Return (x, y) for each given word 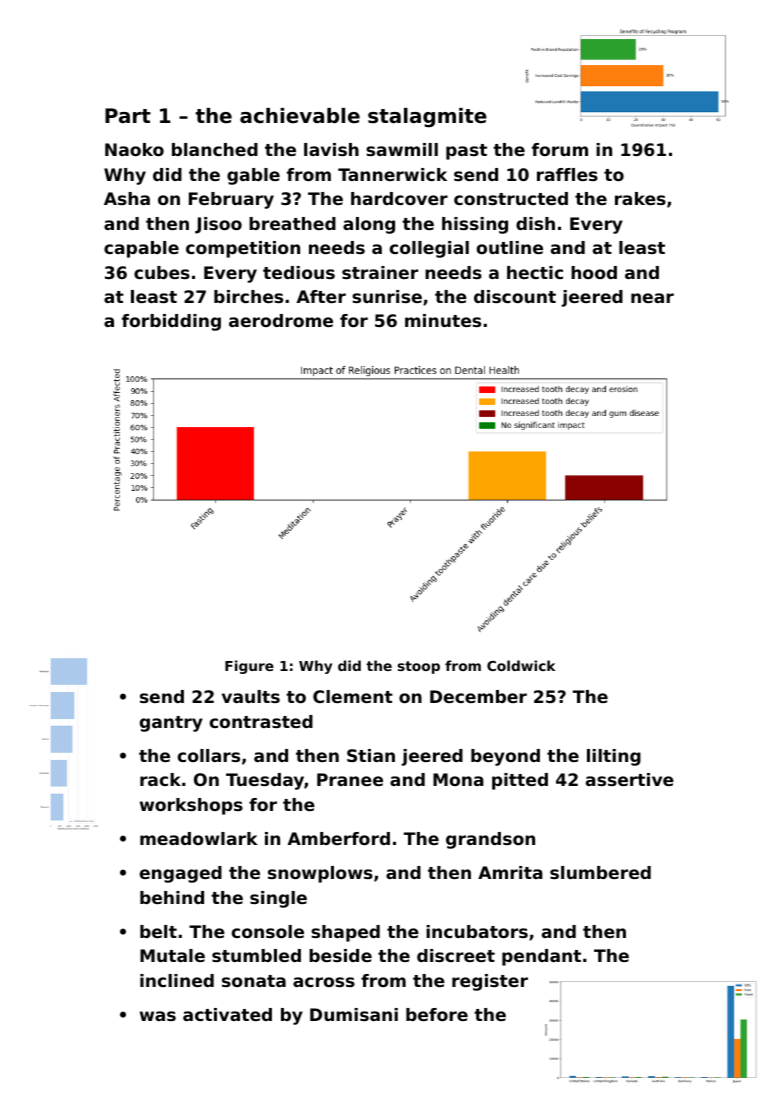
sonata (254, 981)
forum (560, 149)
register (490, 982)
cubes (162, 272)
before (437, 1014)
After (321, 296)
